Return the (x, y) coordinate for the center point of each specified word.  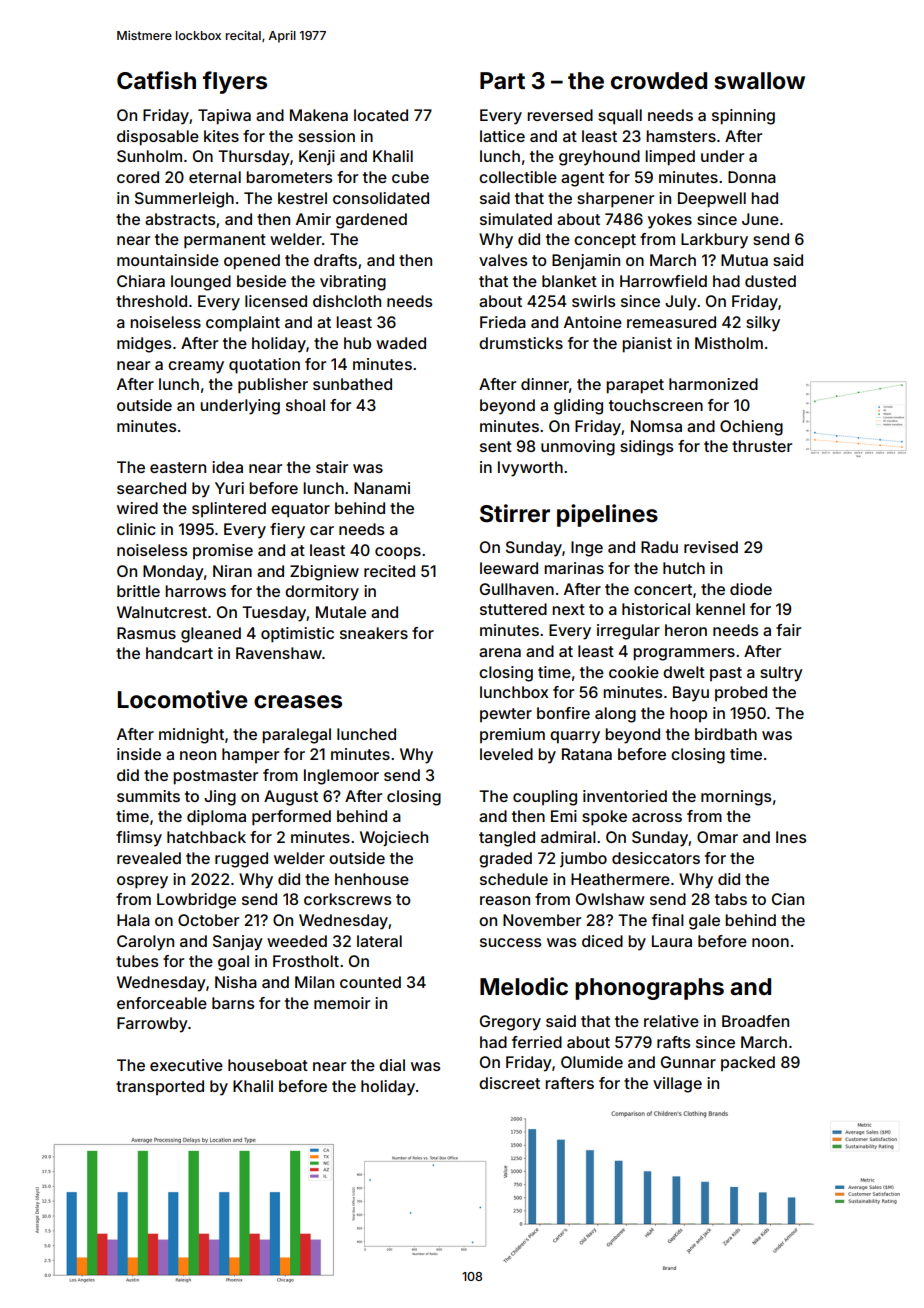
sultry (781, 674)
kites (221, 136)
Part (502, 81)
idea (227, 467)
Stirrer (515, 513)
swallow (760, 81)
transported (160, 1087)
